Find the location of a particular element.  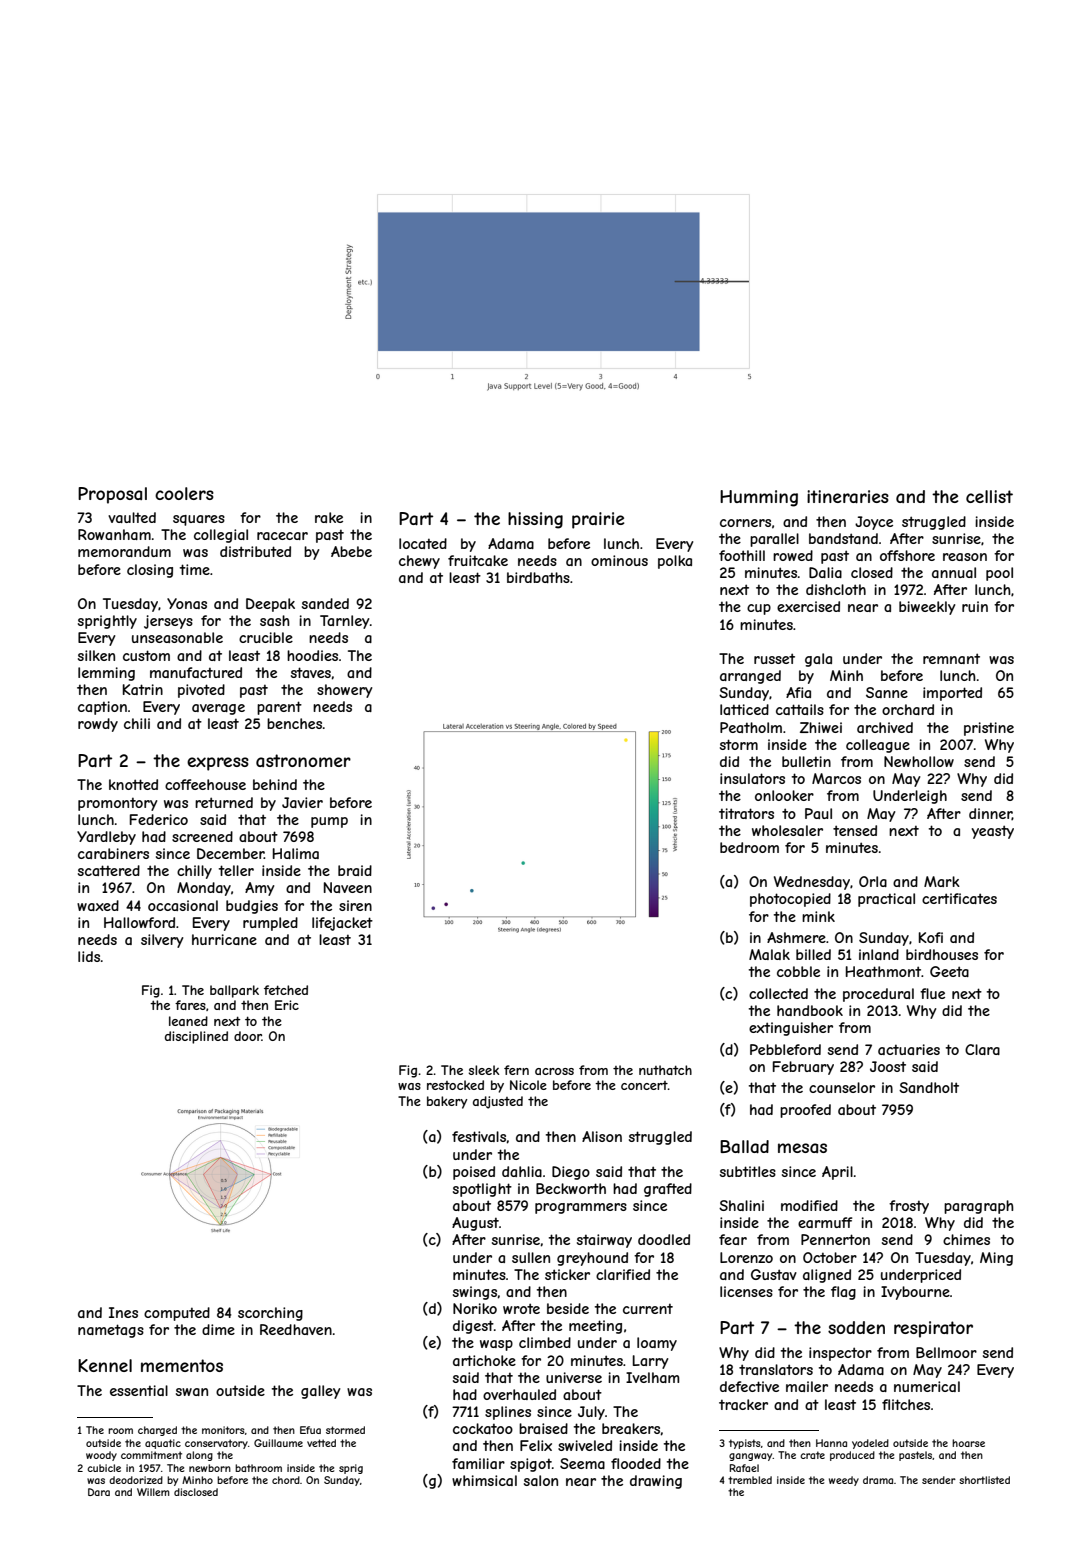

chimes is located at coordinates (966, 1239).
